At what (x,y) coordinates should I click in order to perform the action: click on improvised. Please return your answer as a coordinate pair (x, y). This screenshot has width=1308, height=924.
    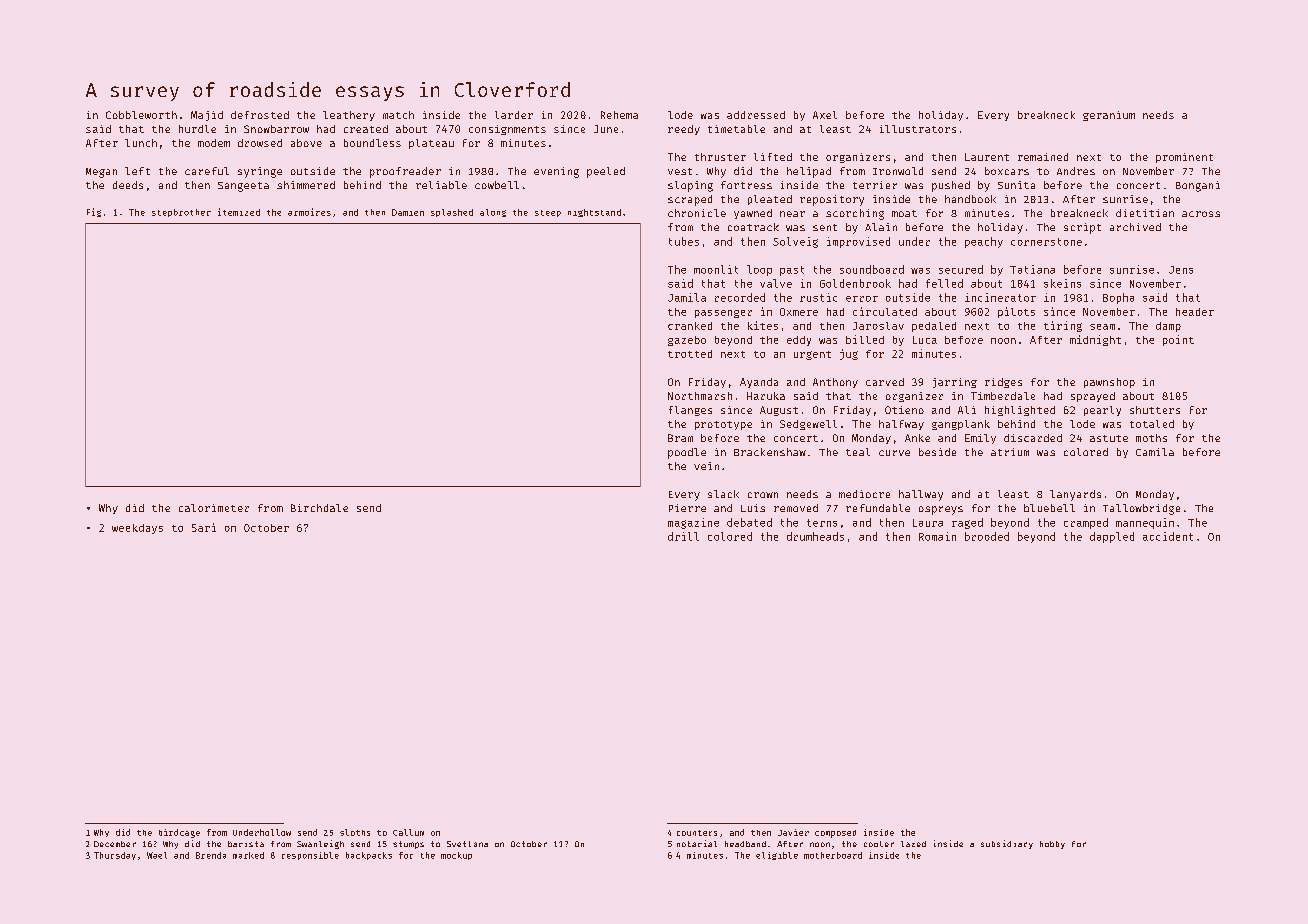
    Looking at the image, I should click on (858, 242).
